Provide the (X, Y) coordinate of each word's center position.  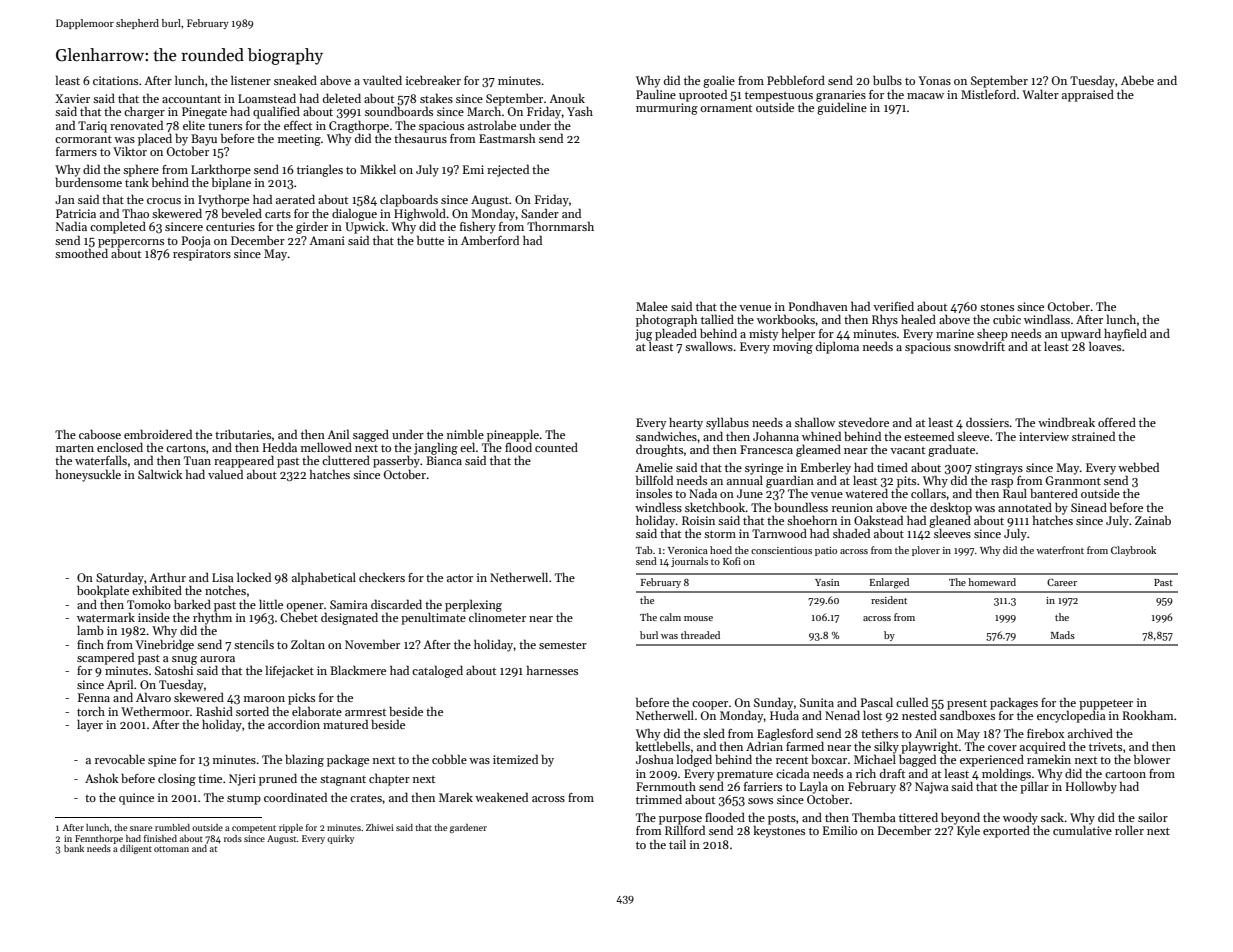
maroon (264, 699)
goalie (719, 82)
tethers (879, 733)
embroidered (158, 434)
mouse (698, 618)
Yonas (934, 80)
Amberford (490, 240)
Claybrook (1133, 551)
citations (115, 80)
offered (1117, 422)
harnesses (552, 670)
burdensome (88, 182)
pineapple (513, 436)
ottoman (171, 849)
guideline (842, 108)
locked (254, 577)
